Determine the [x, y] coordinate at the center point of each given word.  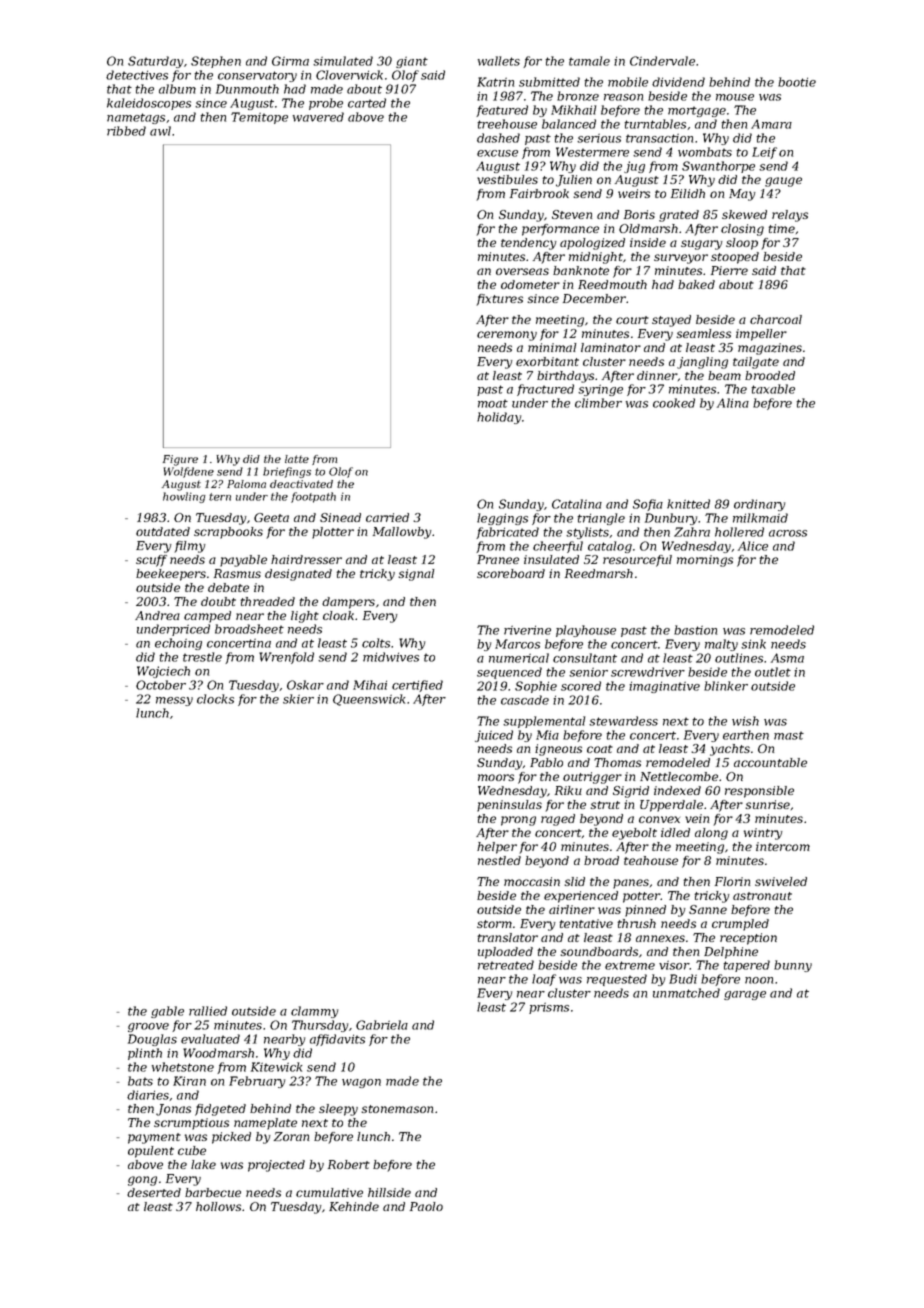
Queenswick [369, 700]
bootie [797, 82]
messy [174, 701]
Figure [180, 460]
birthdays [565, 377]
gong [142, 1181]
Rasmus [237, 573]
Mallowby [402, 533]
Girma [290, 61]
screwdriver [648, 672]
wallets [499, 61]
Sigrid [631, 792]
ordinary [759, 505]
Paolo [426, 1206]
